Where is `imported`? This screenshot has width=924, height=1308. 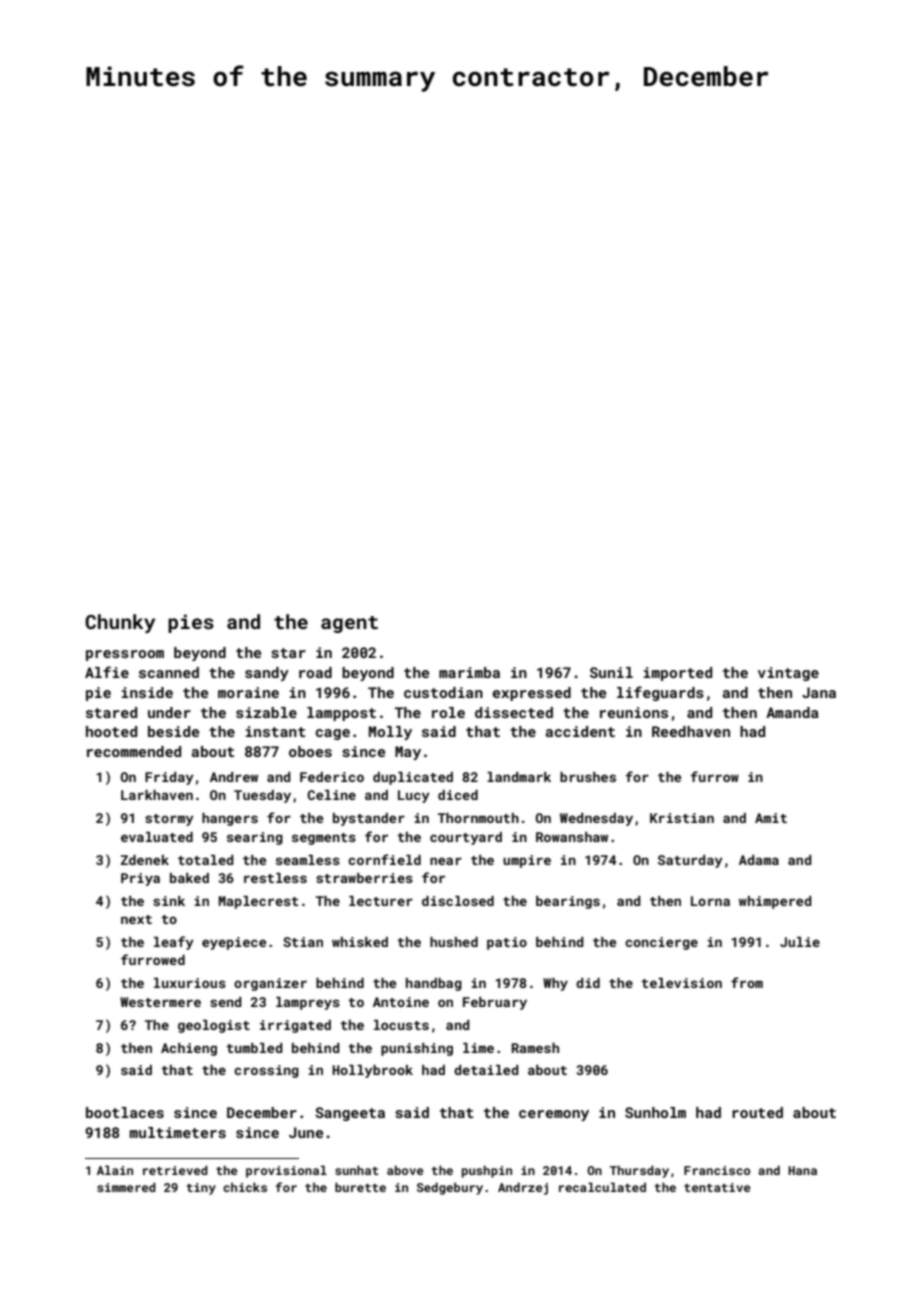
imported is located at coordinates (678, 674).
